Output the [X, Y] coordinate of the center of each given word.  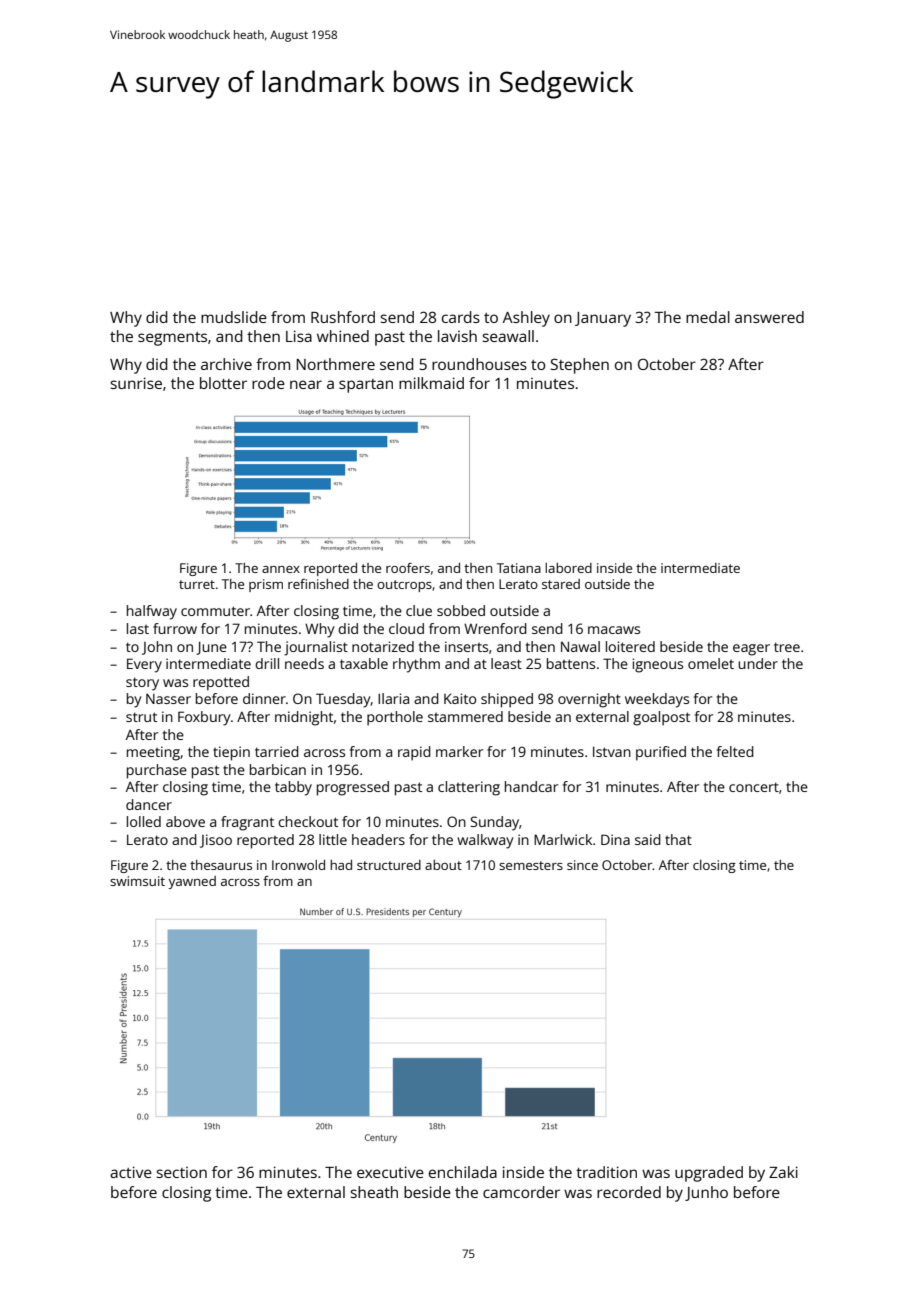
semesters [531, 865]
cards [461, 317]
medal [708, 317]
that [678, 839]
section [181, 1172]
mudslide [234, 317]
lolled [144, 821]
